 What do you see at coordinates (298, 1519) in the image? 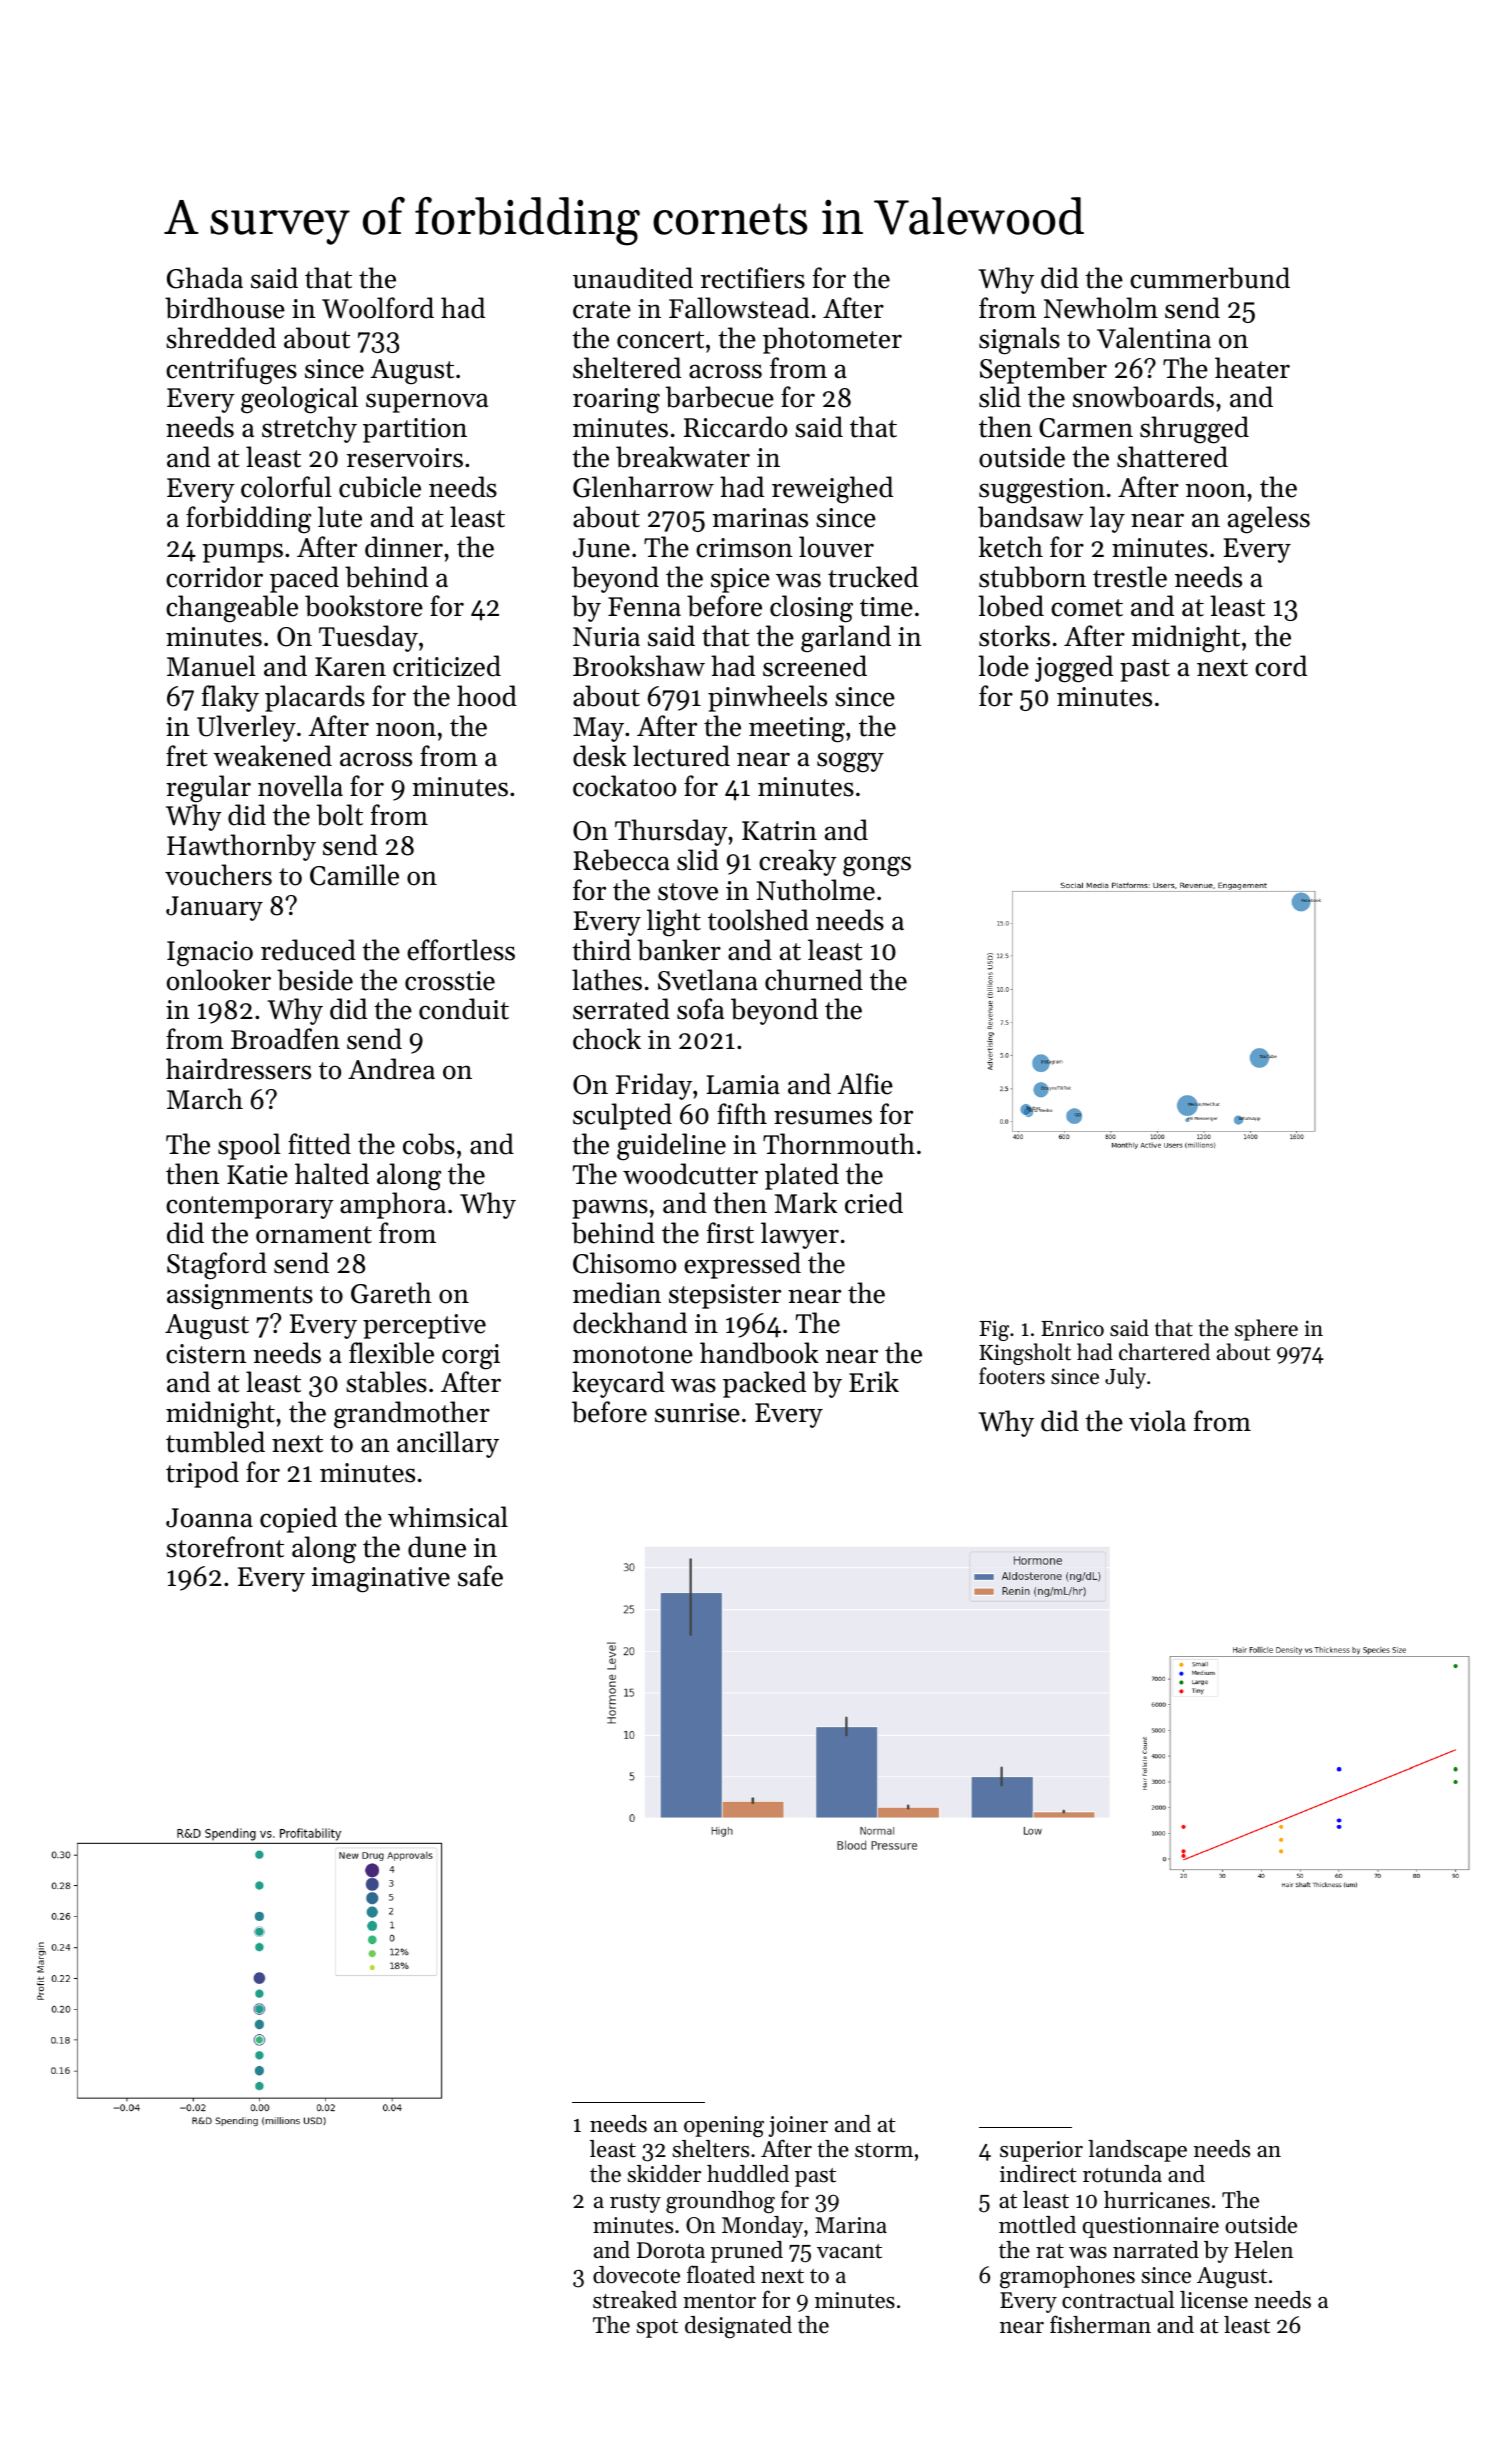
I see `copied` at bounding box center [298, 1519].
